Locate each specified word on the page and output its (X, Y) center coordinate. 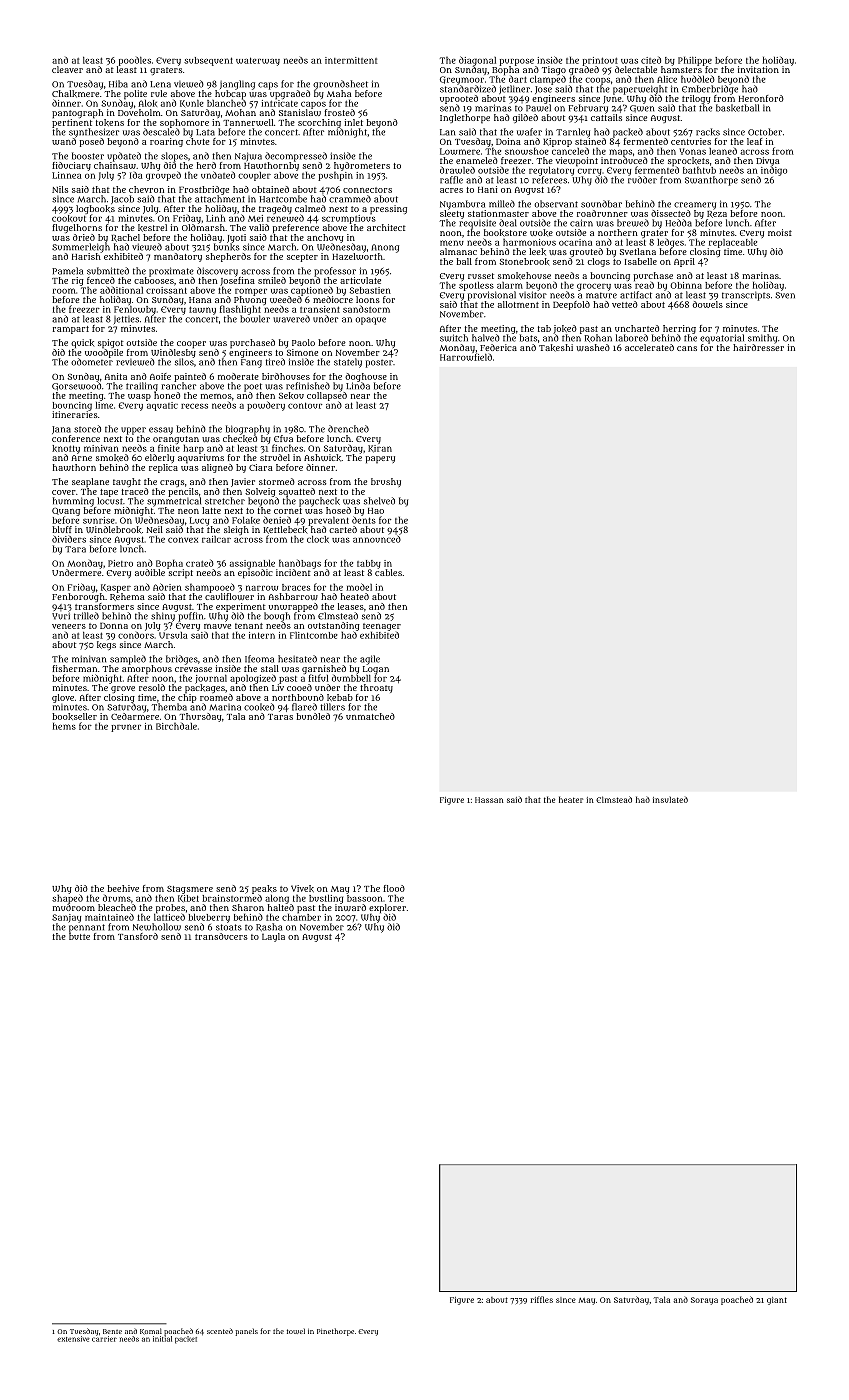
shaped (67, 899)
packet (186, 1340)
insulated (670, 800)
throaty (376, 688)
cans (687, 348)
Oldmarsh (203, 227)
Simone (302, 352)
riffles (542, 1299)
